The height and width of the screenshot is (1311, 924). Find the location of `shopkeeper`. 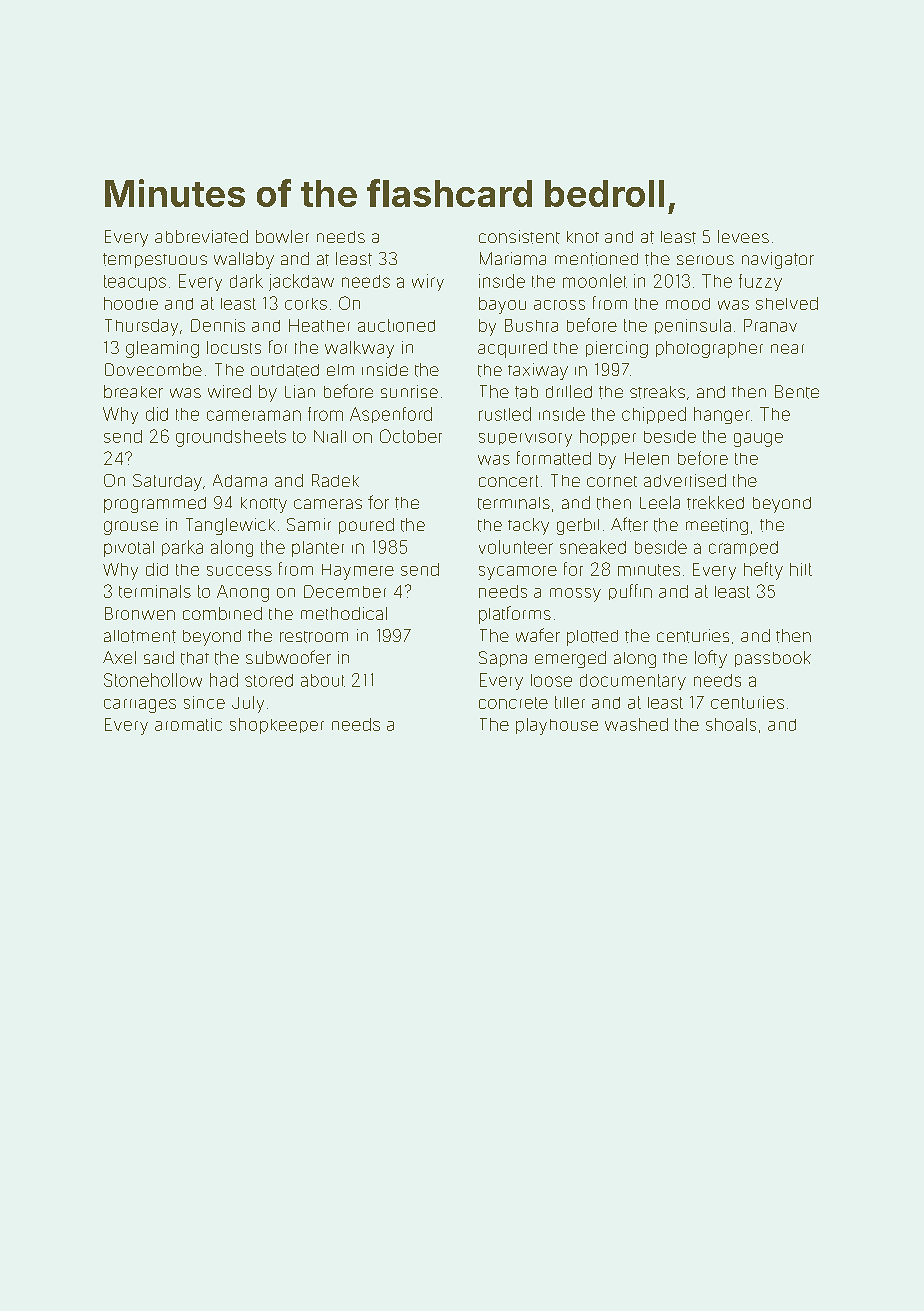

shopkeeper is located at coordinates (277, 726).
